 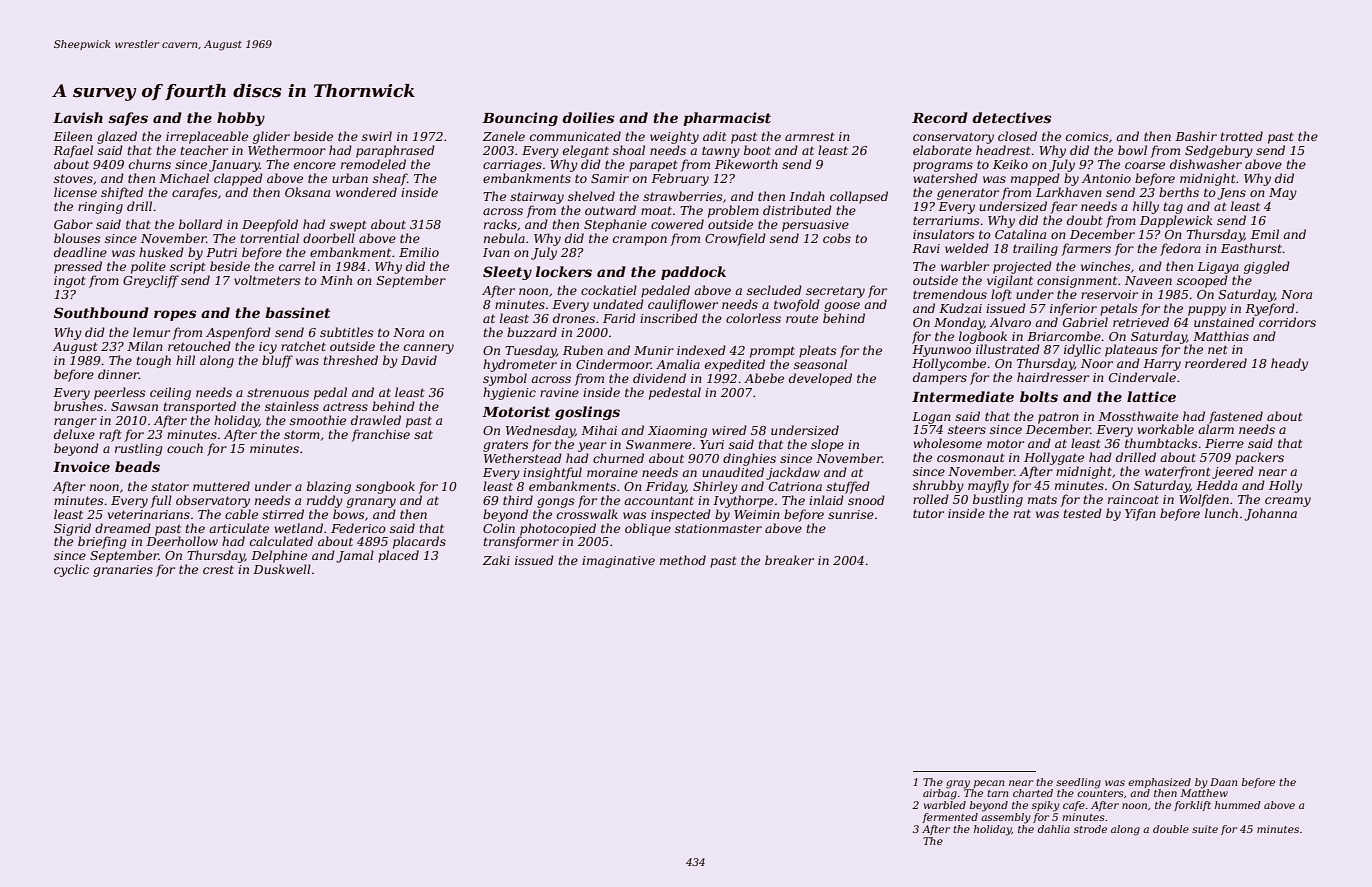 I want to click on double, so click(x=1171, y=829).
